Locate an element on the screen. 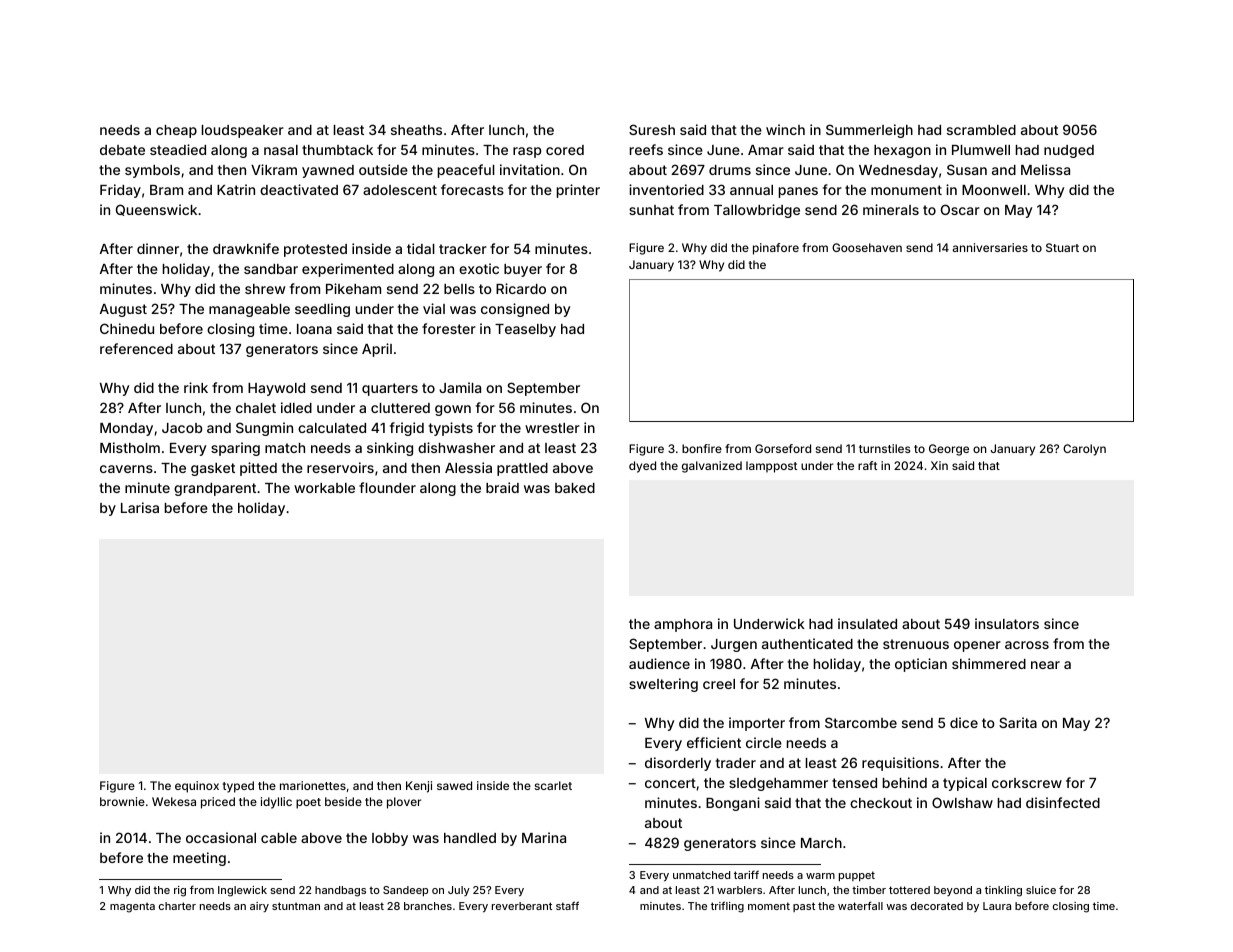  sinking is located at coordinates (390, 449).
